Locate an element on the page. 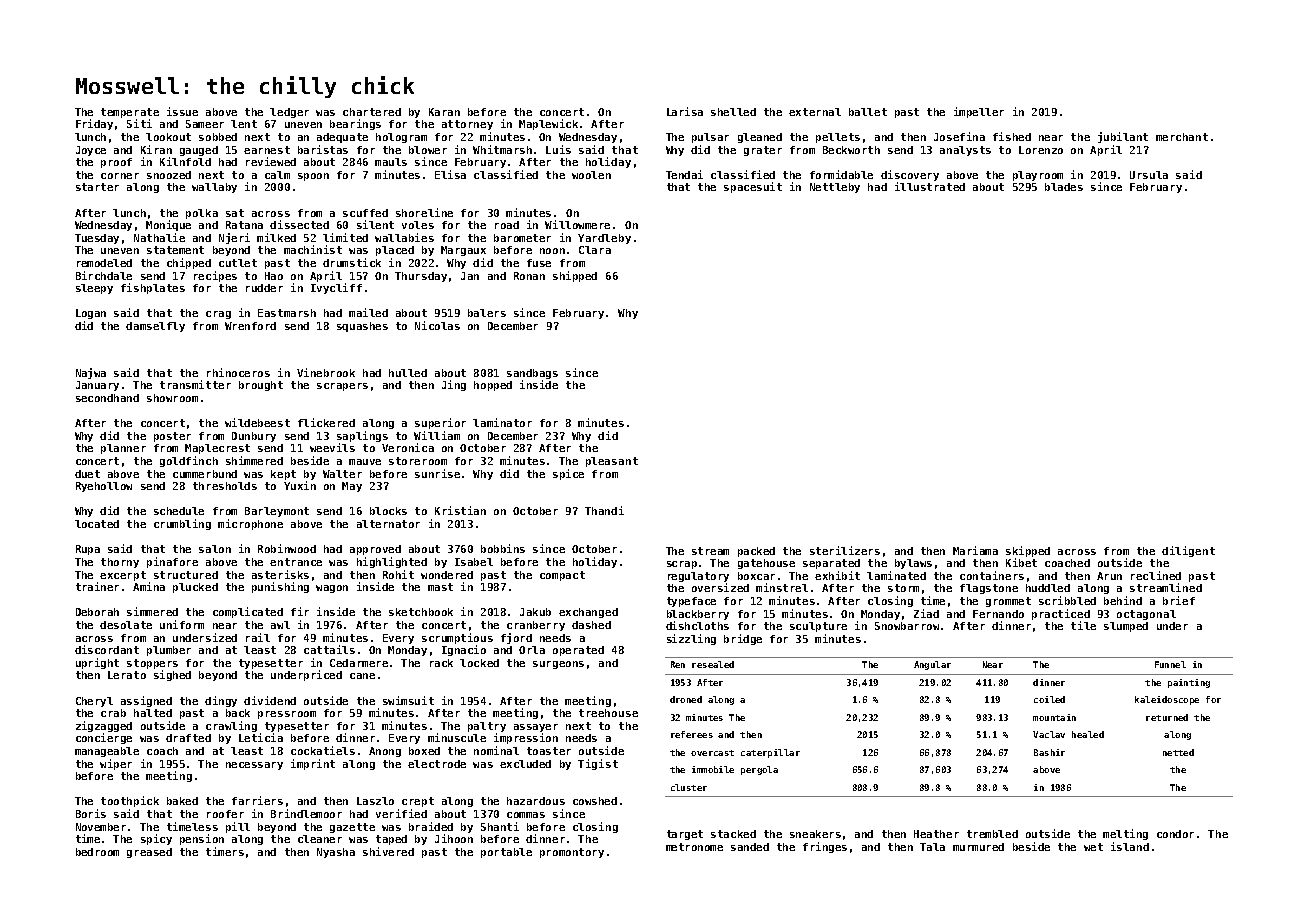  sandbags is located at coordinates (532, 374).
